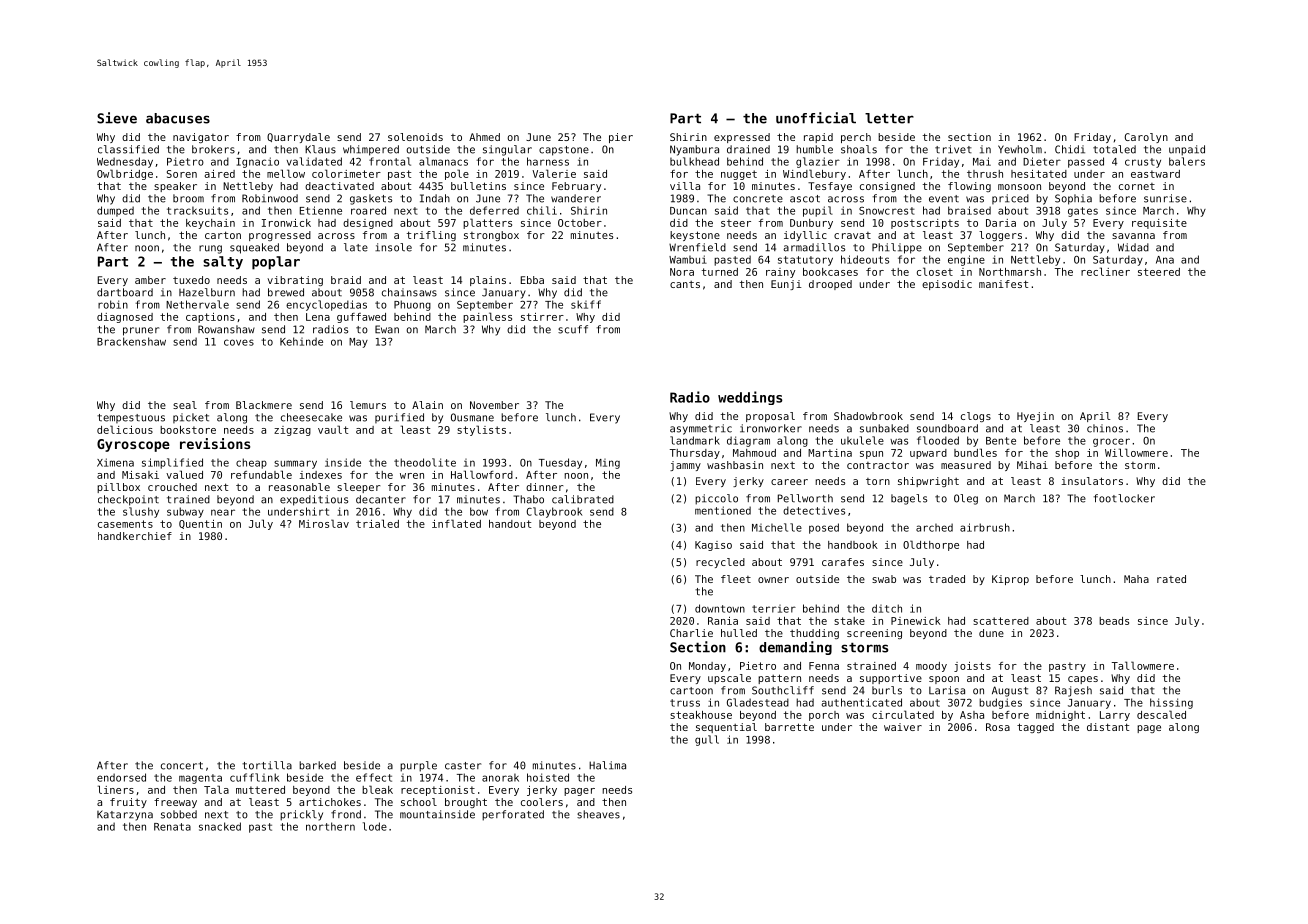 The image size is (1308, 924). Describe the element at coordinates (220, 174) in the screenshot. I see `aired` at that location.
